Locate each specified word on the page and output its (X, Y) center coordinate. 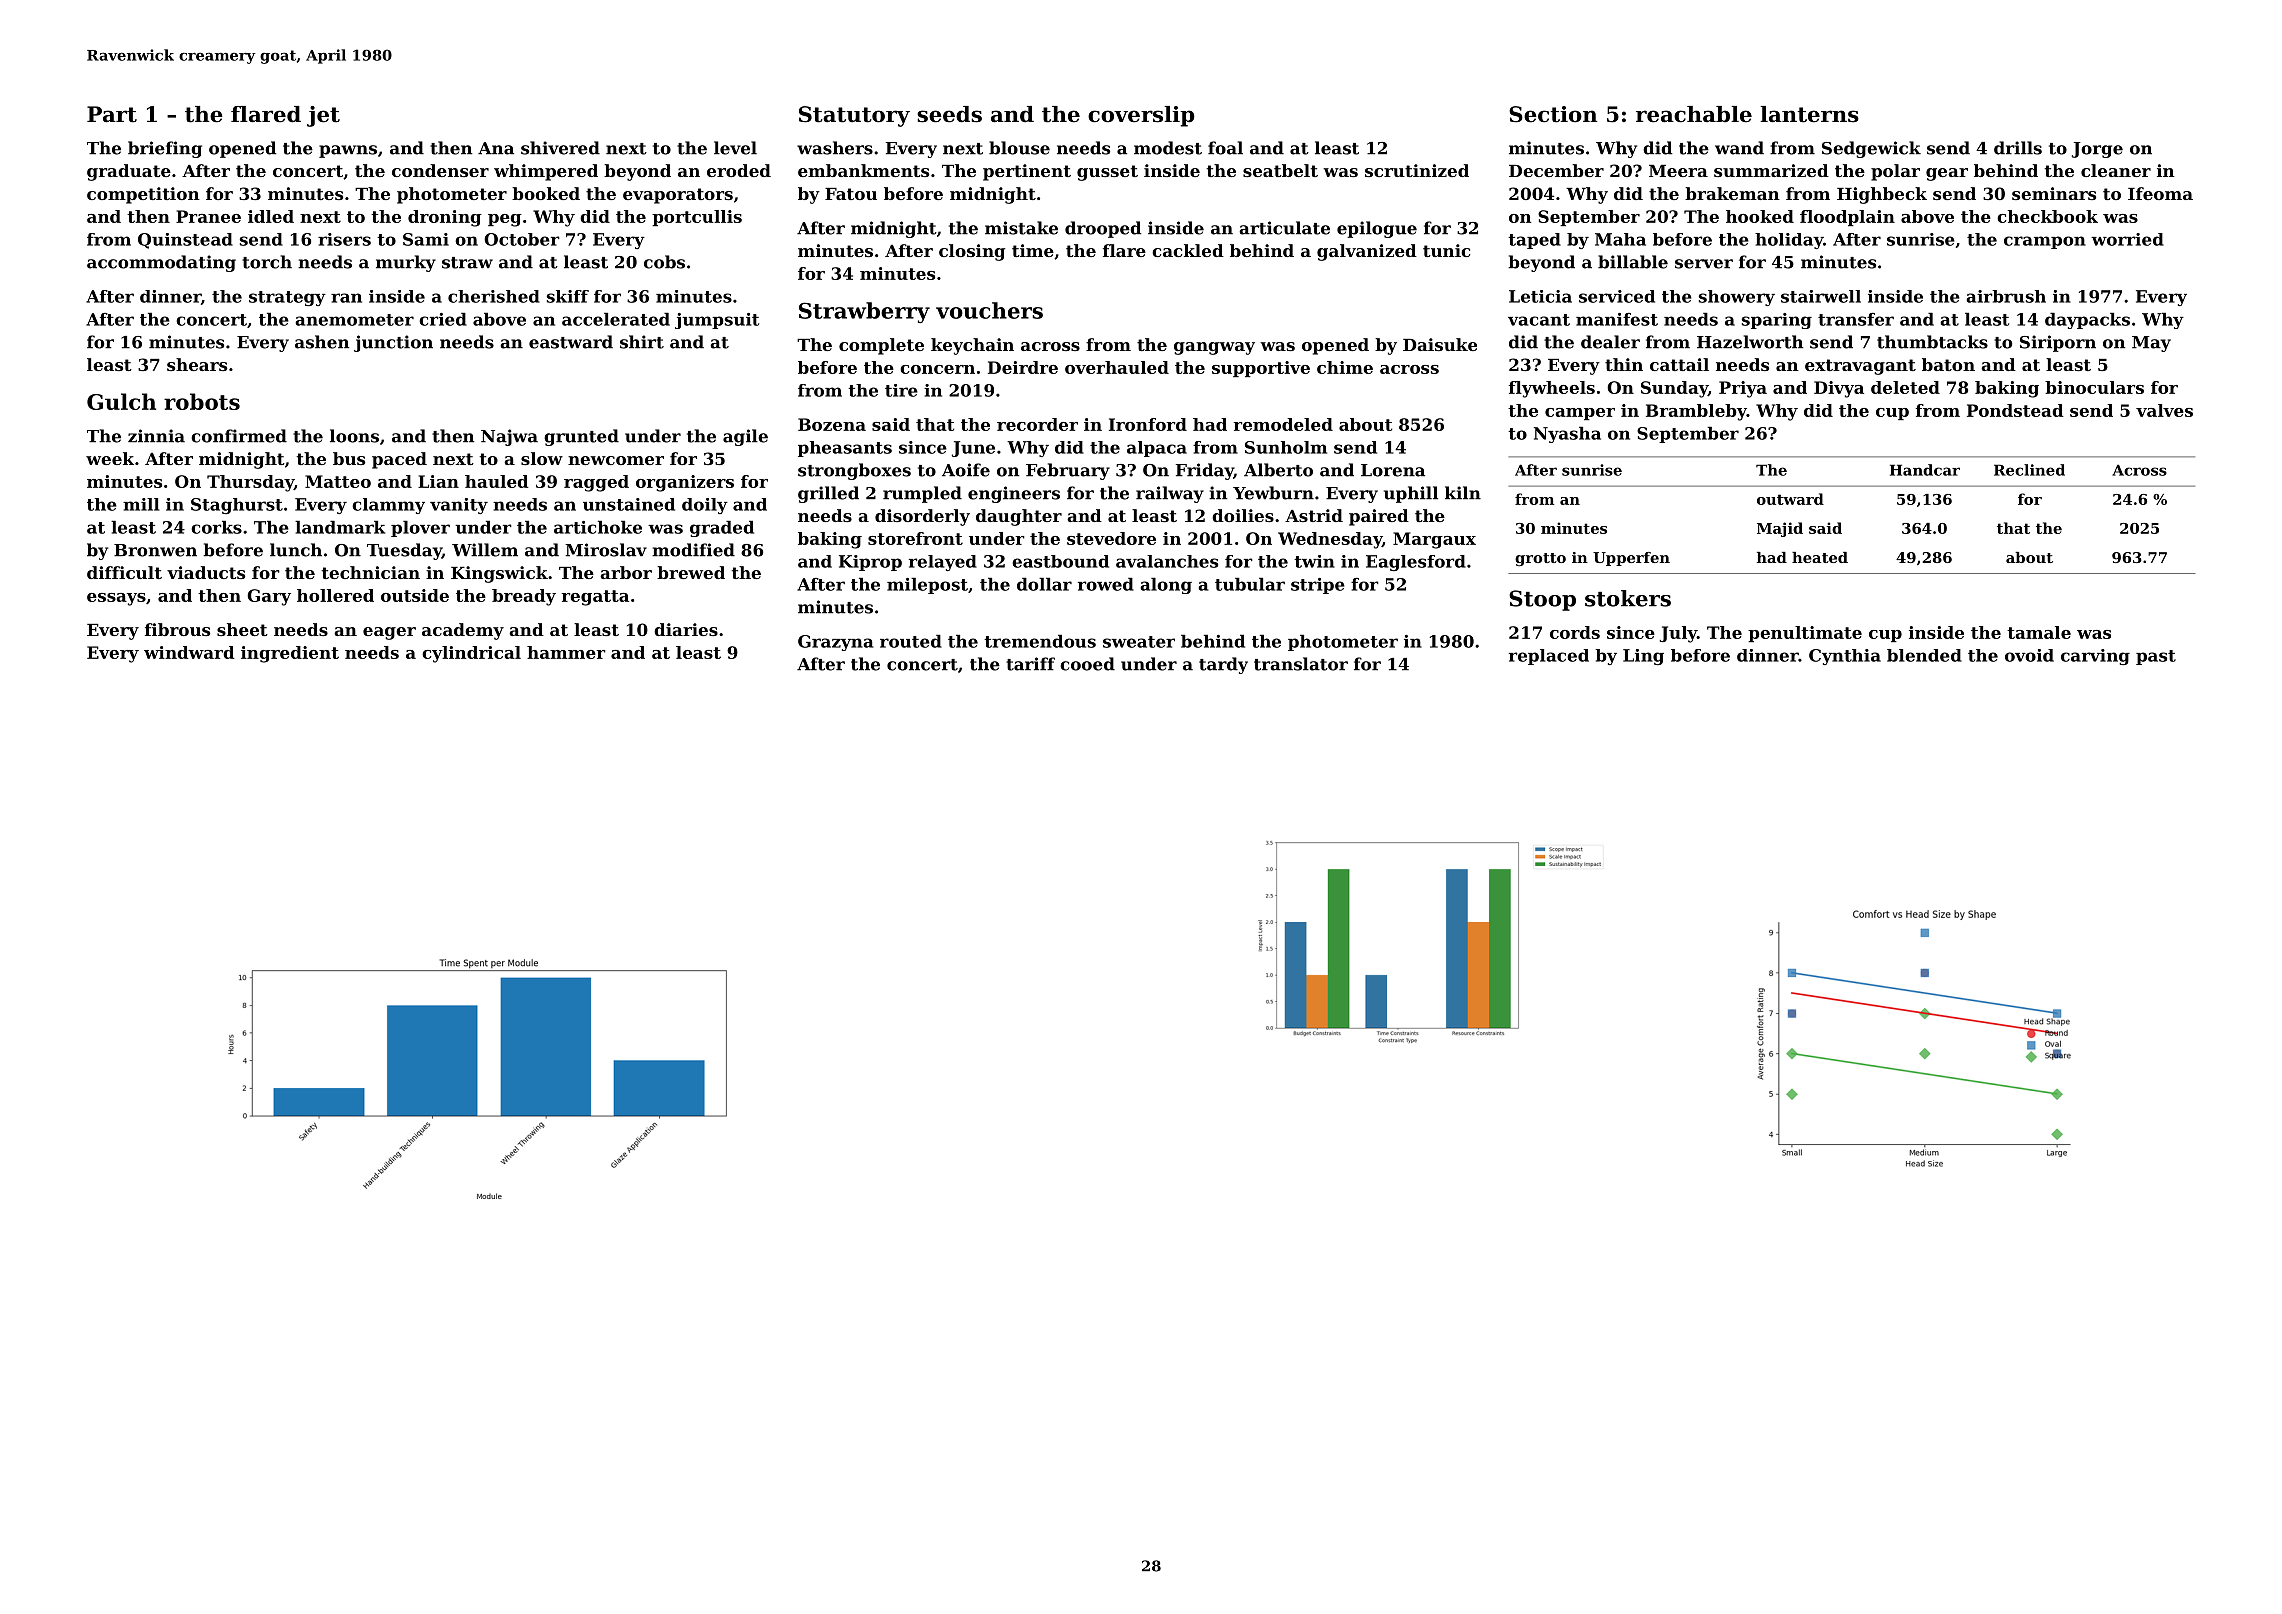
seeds (949, 114)
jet (323, 116)
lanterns (1809, 114)
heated (1820, 557)
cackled (1188, 250)
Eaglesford (1416, 563)
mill (141, 504)
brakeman (1732, 193)
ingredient (290, 654)
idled (271, 216)
